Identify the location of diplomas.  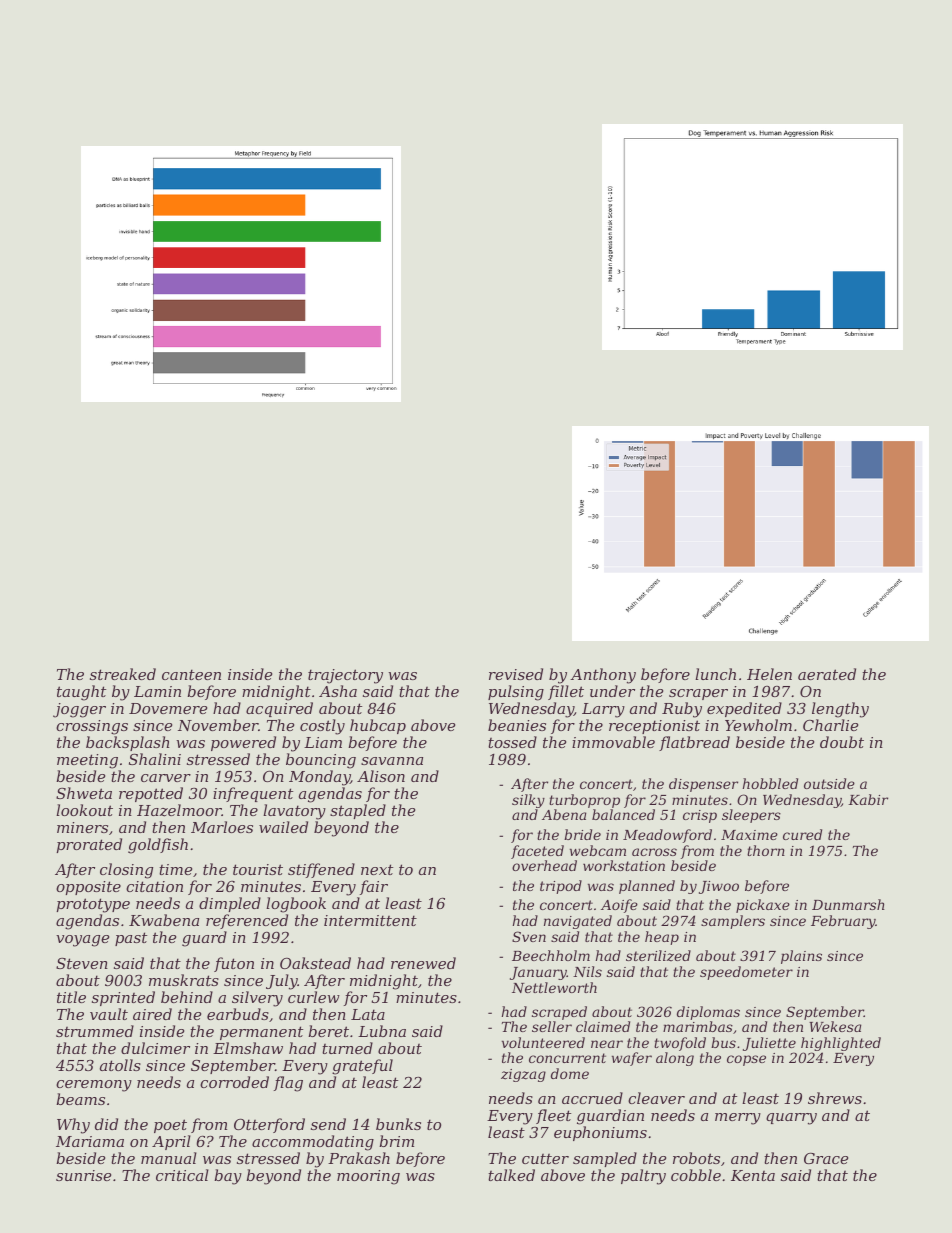
(708, 1013).
